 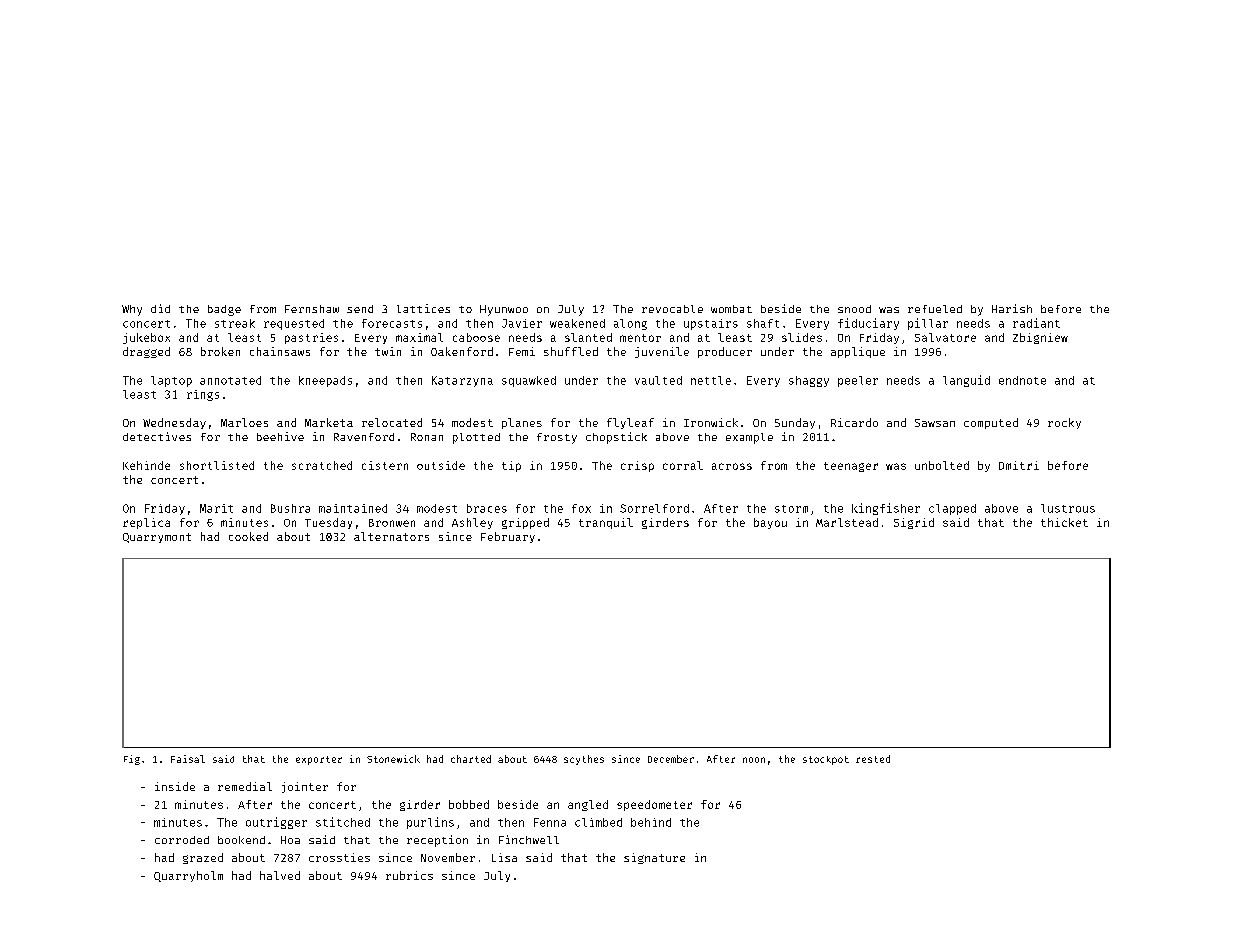 What do you see at coordinates (132, 760) in the document?
I see `Fig` at bounding box center [132, 760].
